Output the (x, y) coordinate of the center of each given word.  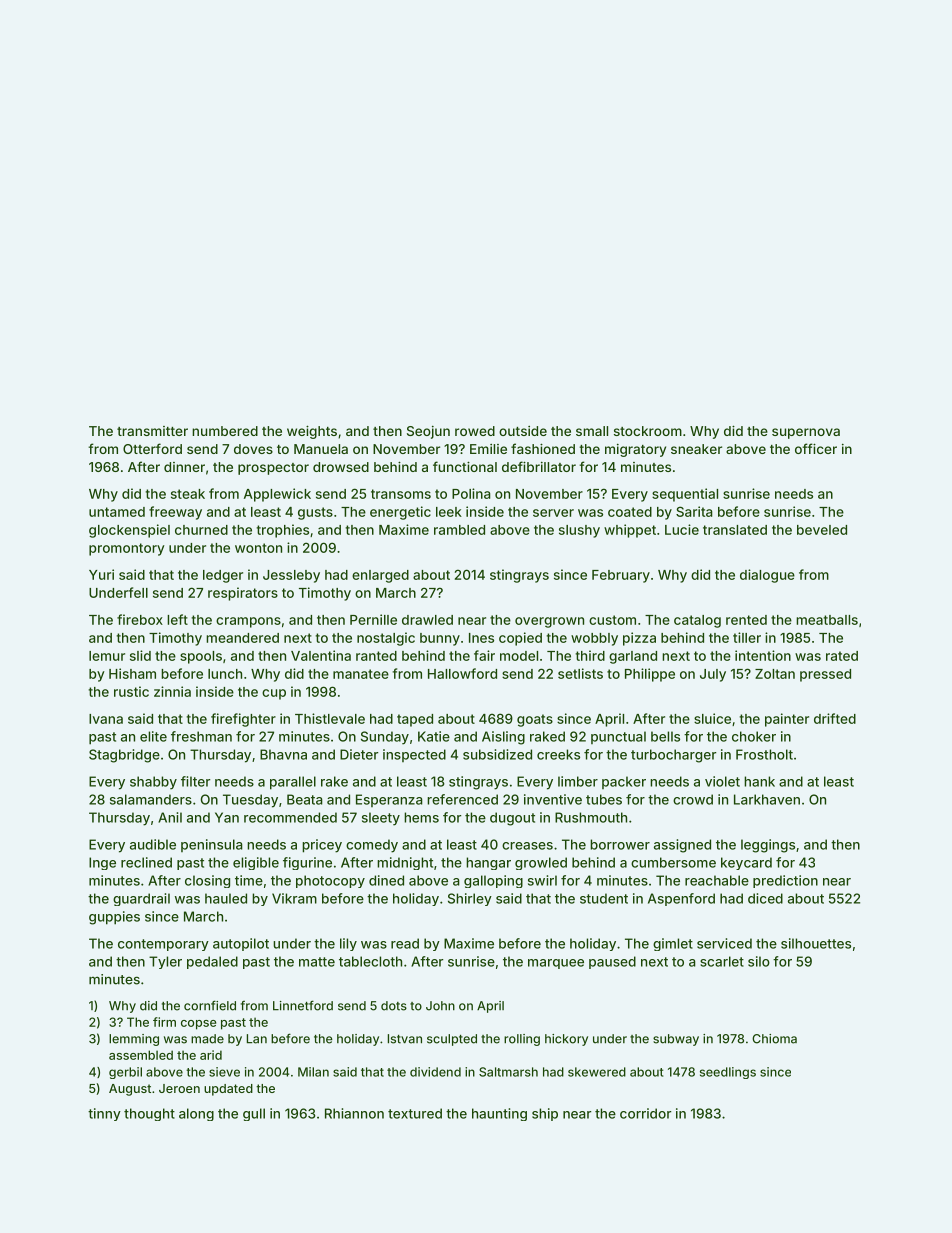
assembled (141, 1055)
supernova (806, 433)
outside (523, 431)
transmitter (152, 431)
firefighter (243, 720)
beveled (822, 530)
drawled (427, 620)
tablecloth (370, 961)
